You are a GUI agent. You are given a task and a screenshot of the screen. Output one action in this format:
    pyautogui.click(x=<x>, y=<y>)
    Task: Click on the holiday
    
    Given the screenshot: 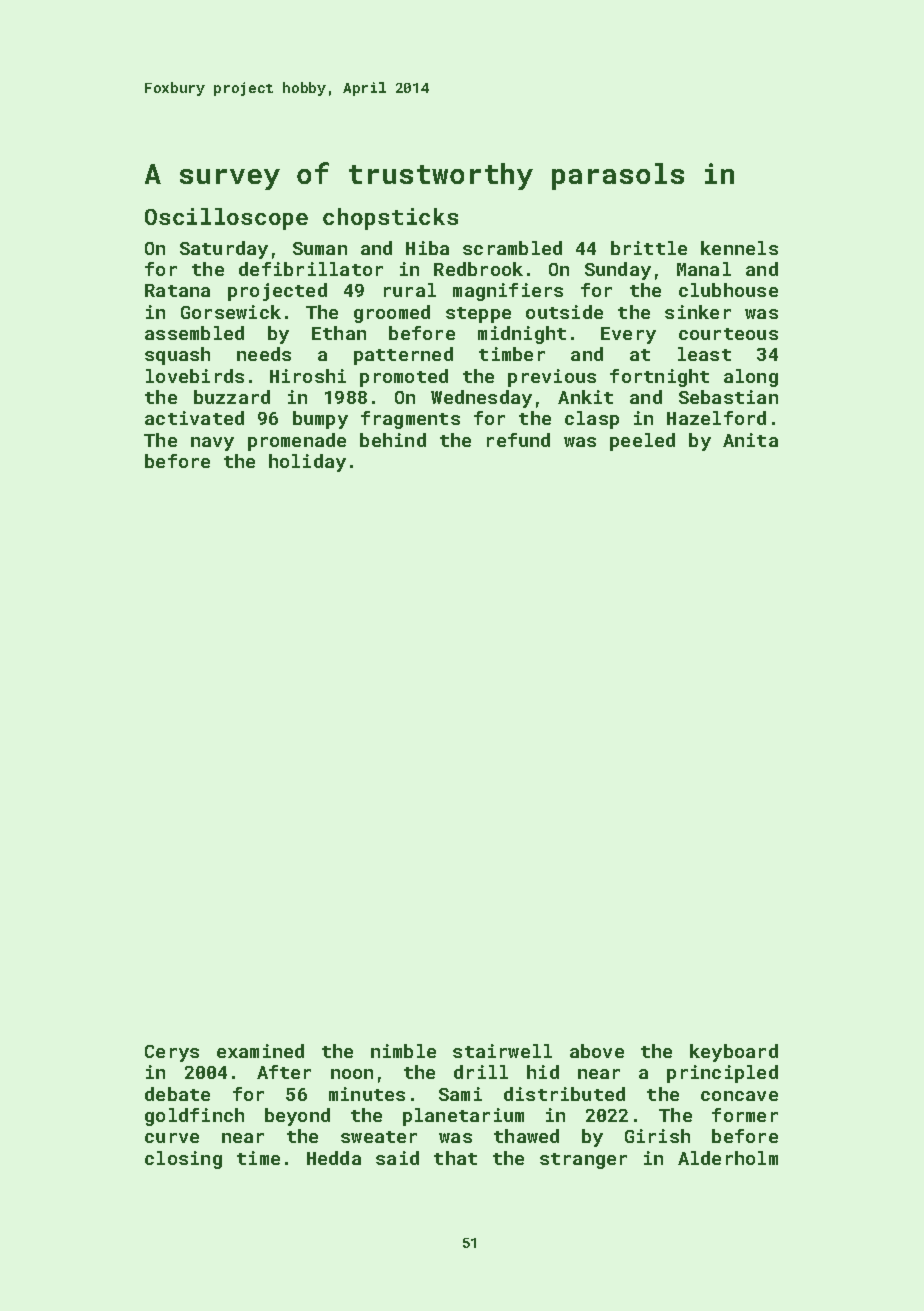 What is the action you would take?
    pyautogui.click(x=307, y=463)
